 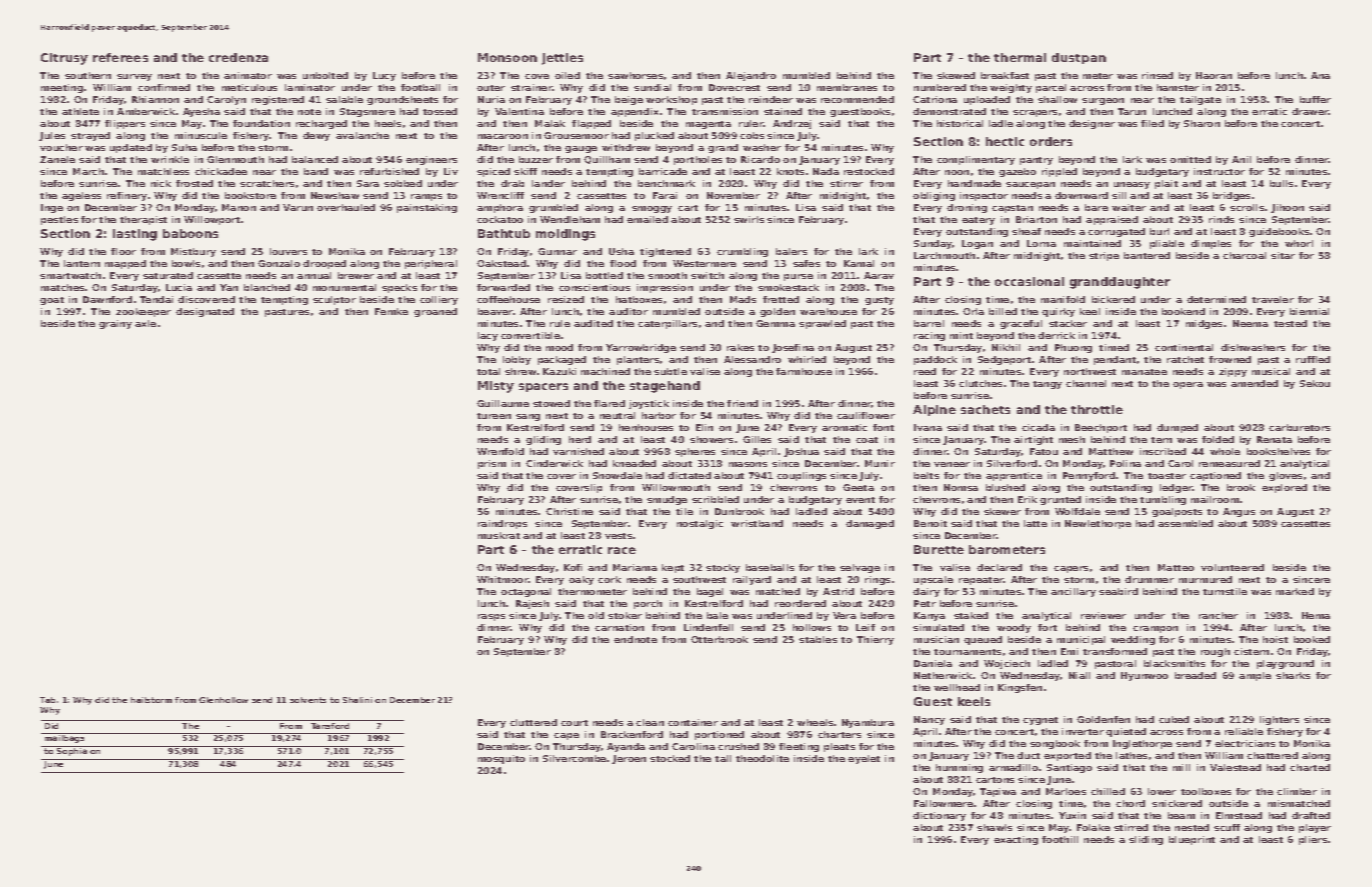 I want to click on friend, so click(x=742, y=403).
